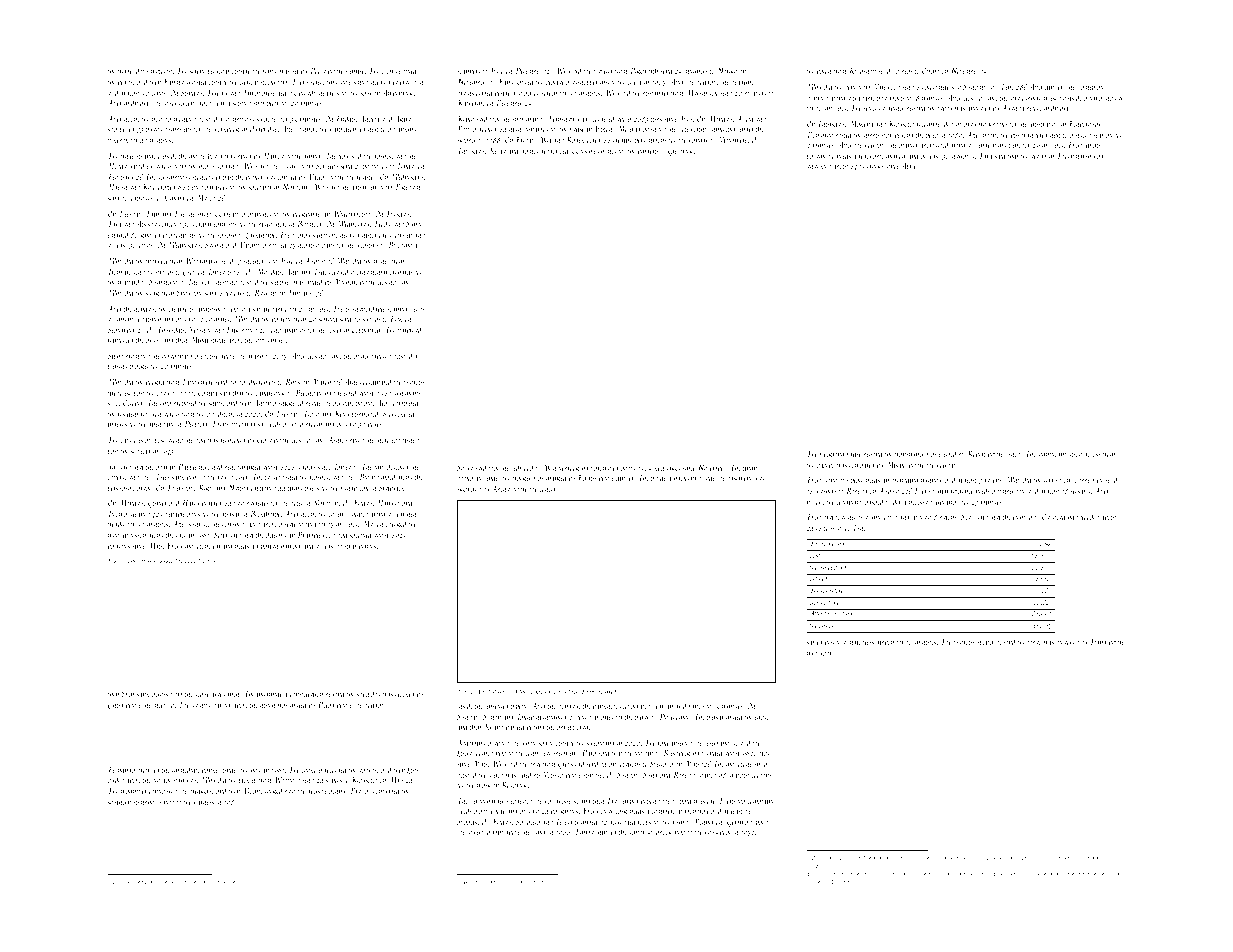 The image size is (1233, 952). I want to click on Gunter, so click(157, 504).
